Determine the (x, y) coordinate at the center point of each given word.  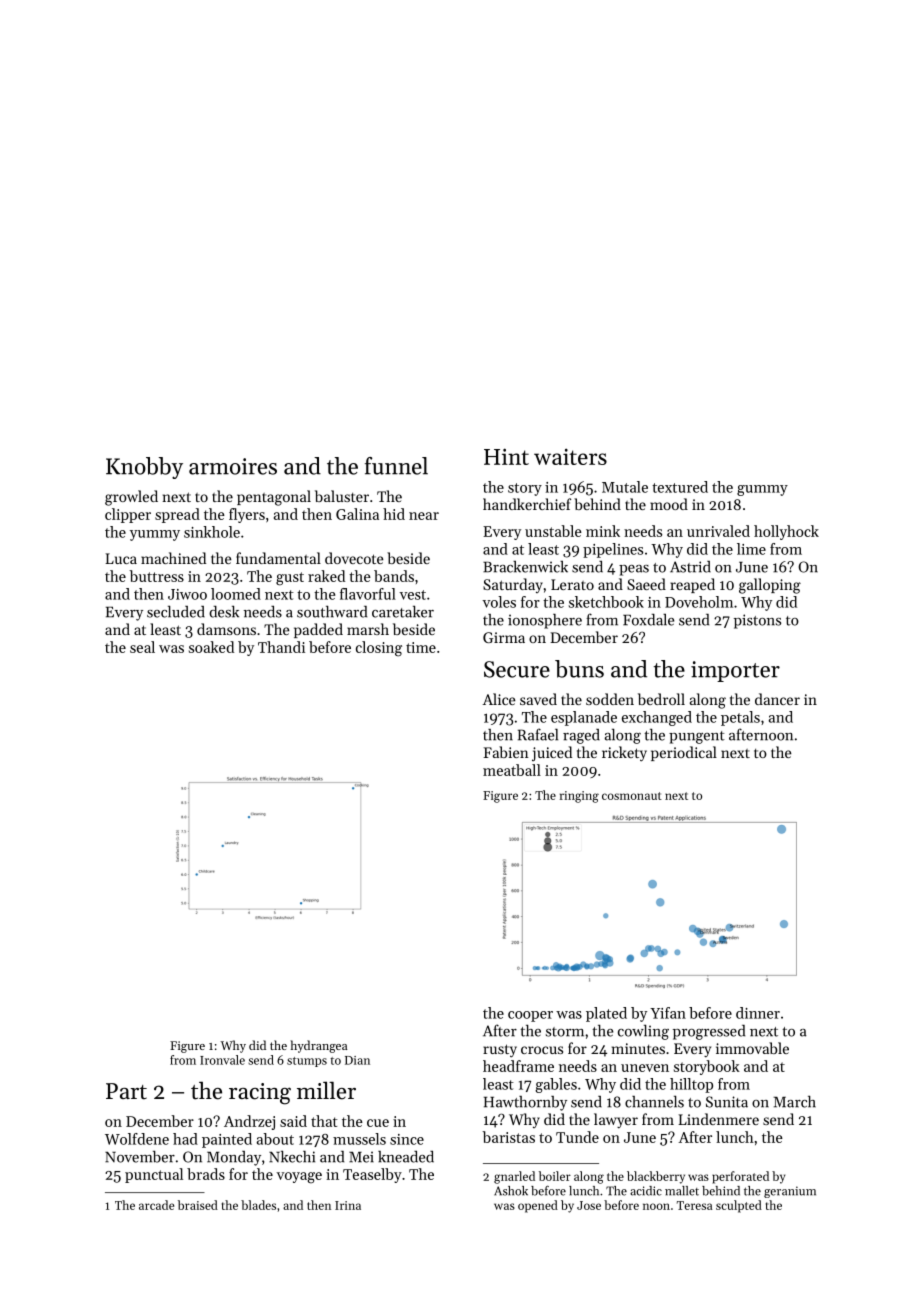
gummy (762, 490)
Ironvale (222, 1060)
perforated (740, 1177)
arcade (156, 1205)
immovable (752, 1048)
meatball (512, 770)
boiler (555, 1176)
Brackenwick (525, 567)
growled (131, 498)
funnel (396, 466)
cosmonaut (632, 796)
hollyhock (786, 532)
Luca (121, 558)
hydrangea (319, 1046)
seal (142, 647)
